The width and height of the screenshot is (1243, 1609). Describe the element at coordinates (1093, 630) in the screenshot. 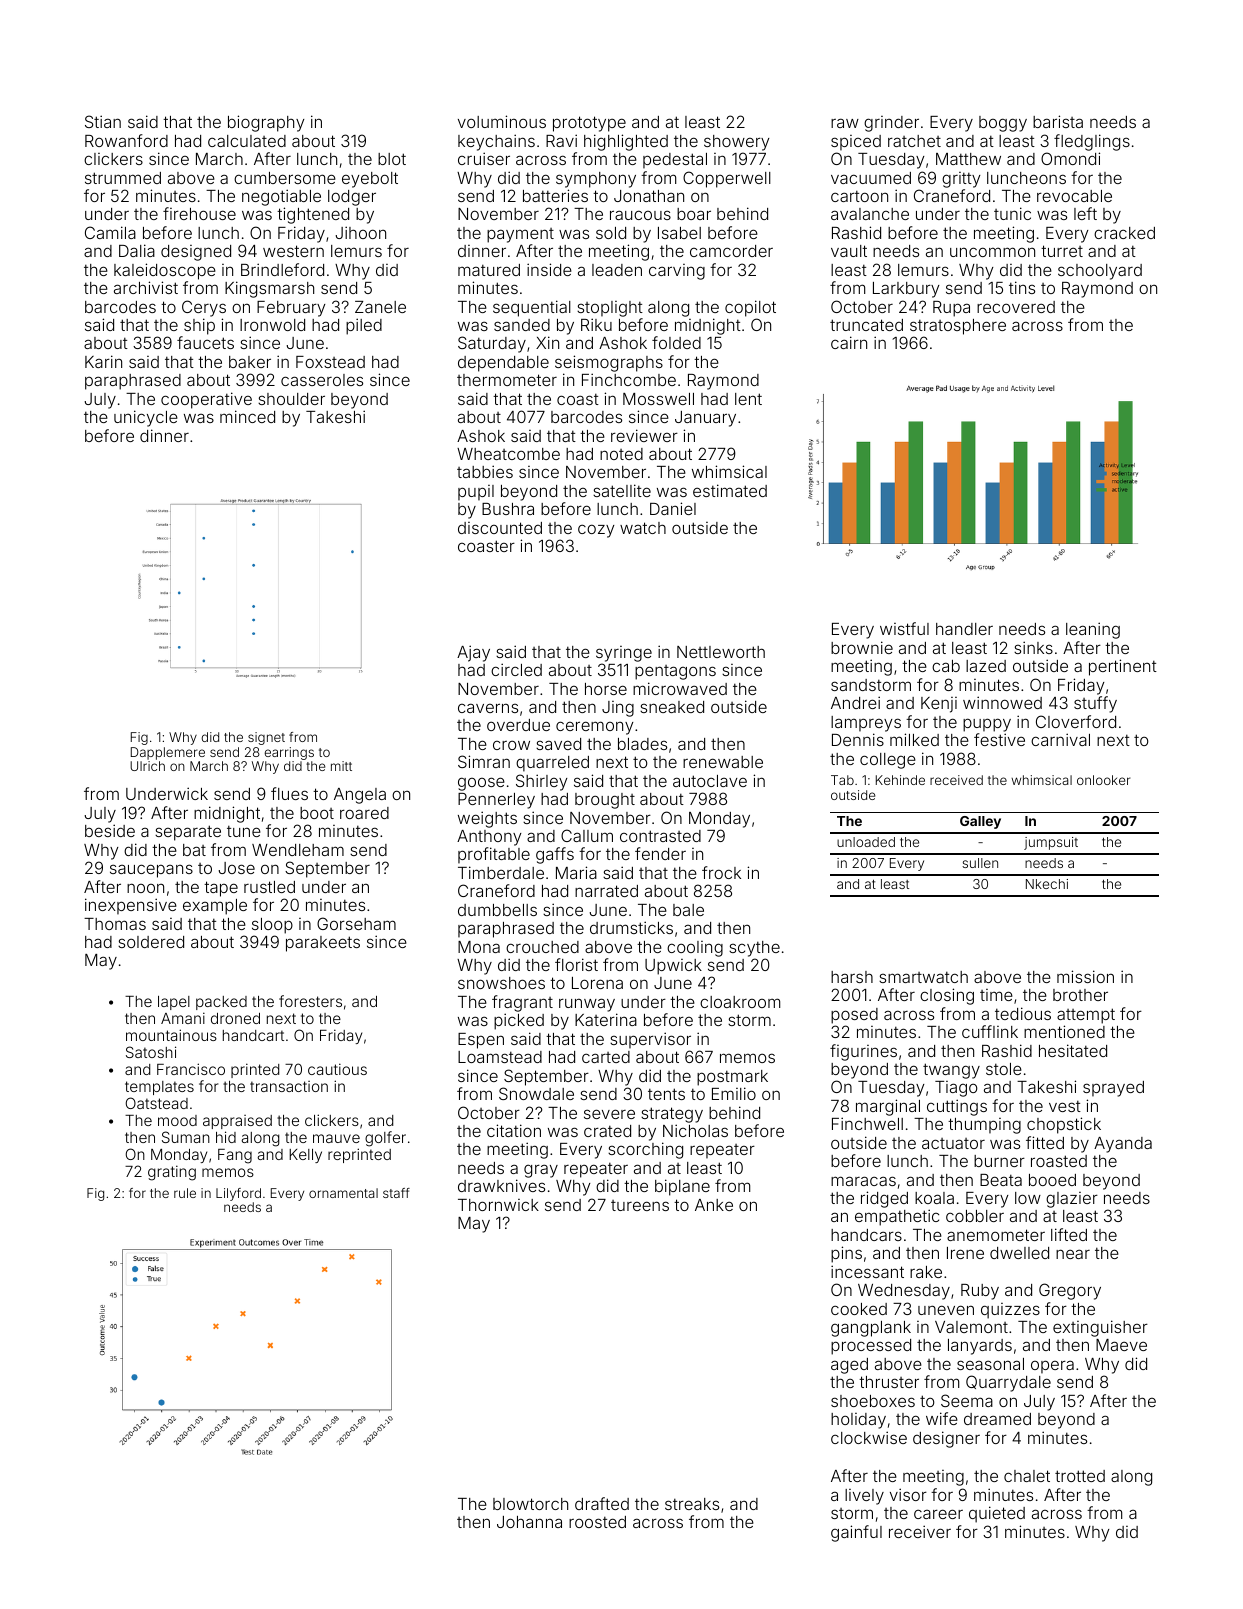

I see `leaning` at that location.
